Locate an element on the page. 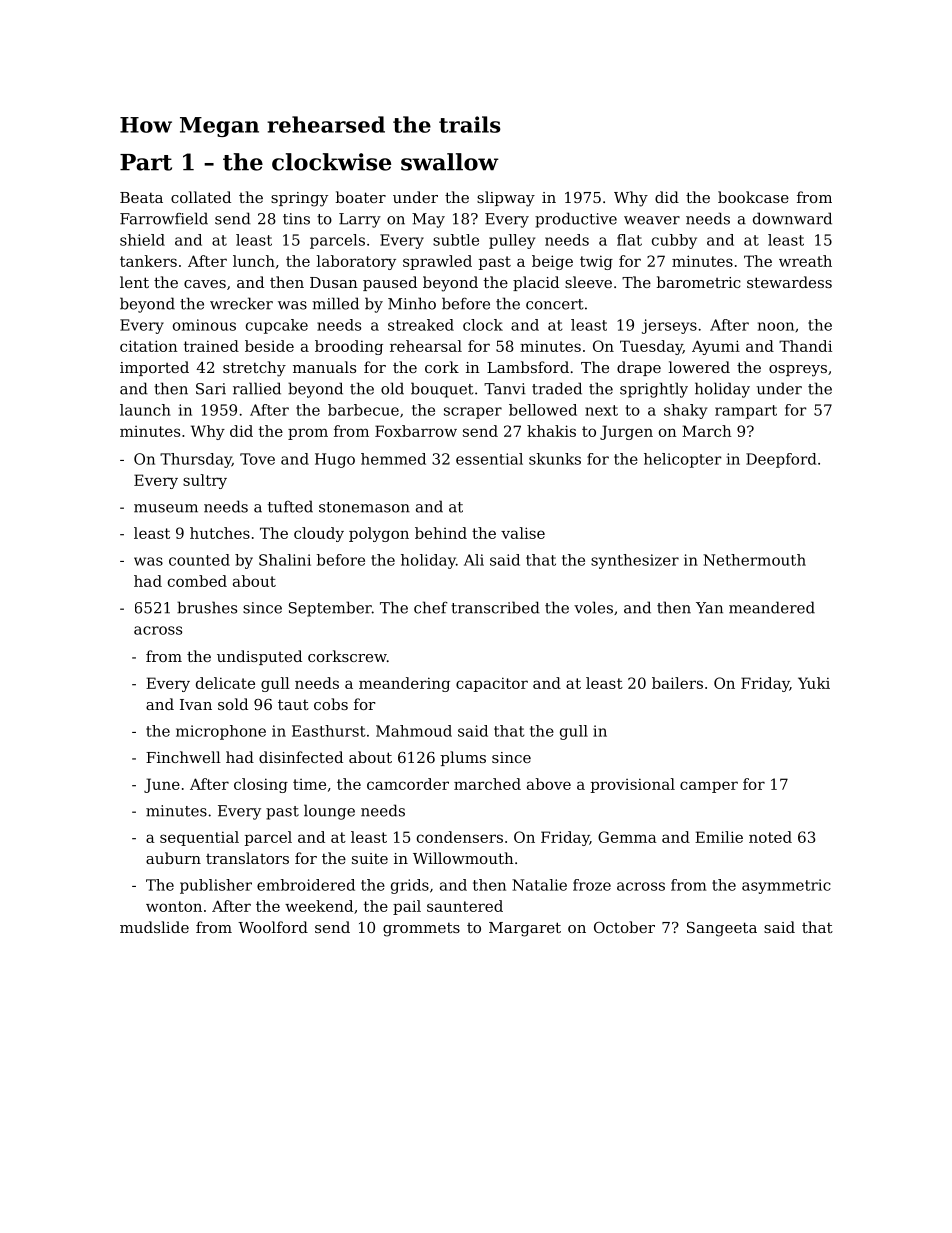 The image size is (952, 1233). bookcase is located at coordinates (753, 197).
